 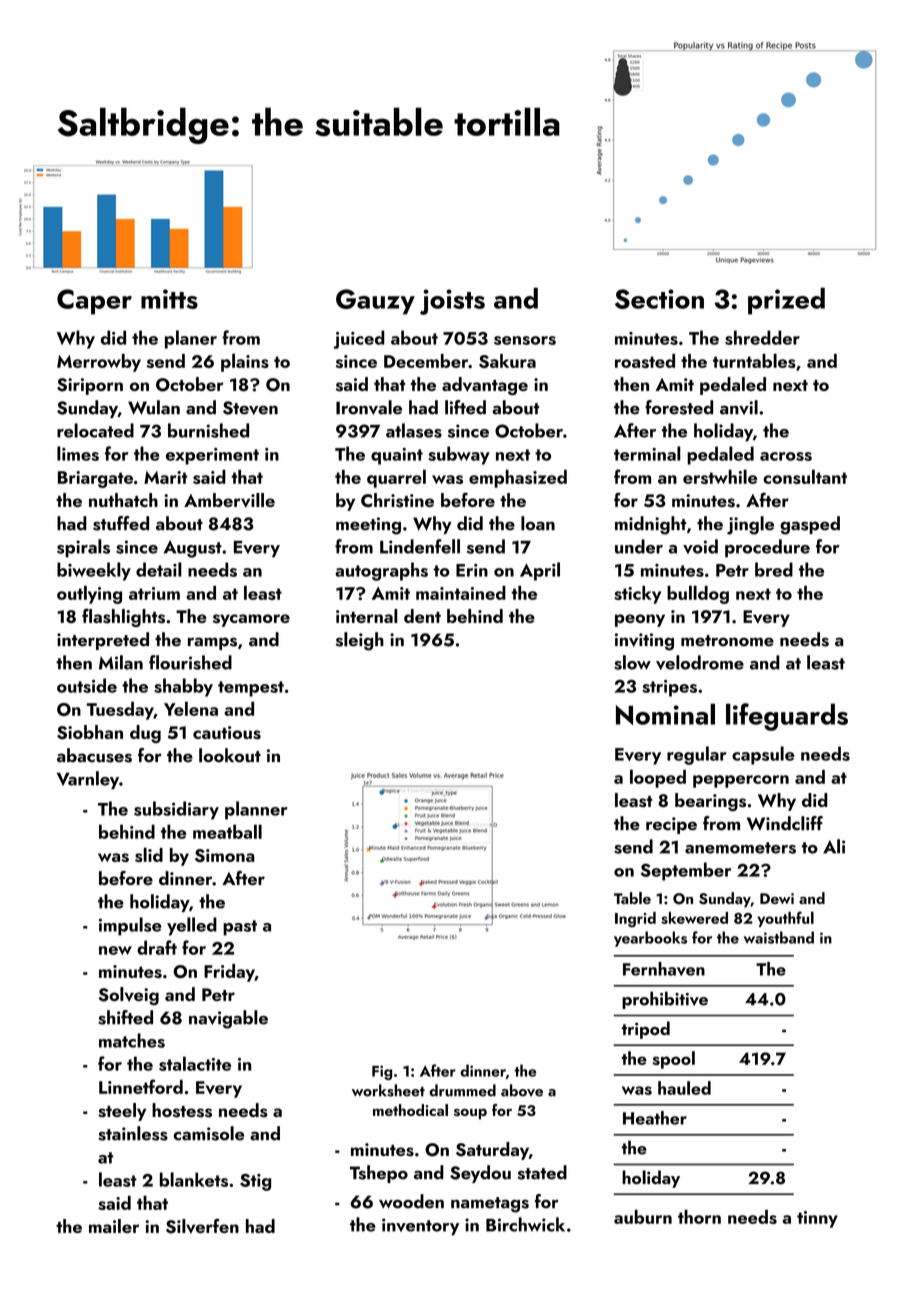 What do you see at coordinates (225, 855) in the screenshot?
I see `Simona` at bounding box center [225, 855].
